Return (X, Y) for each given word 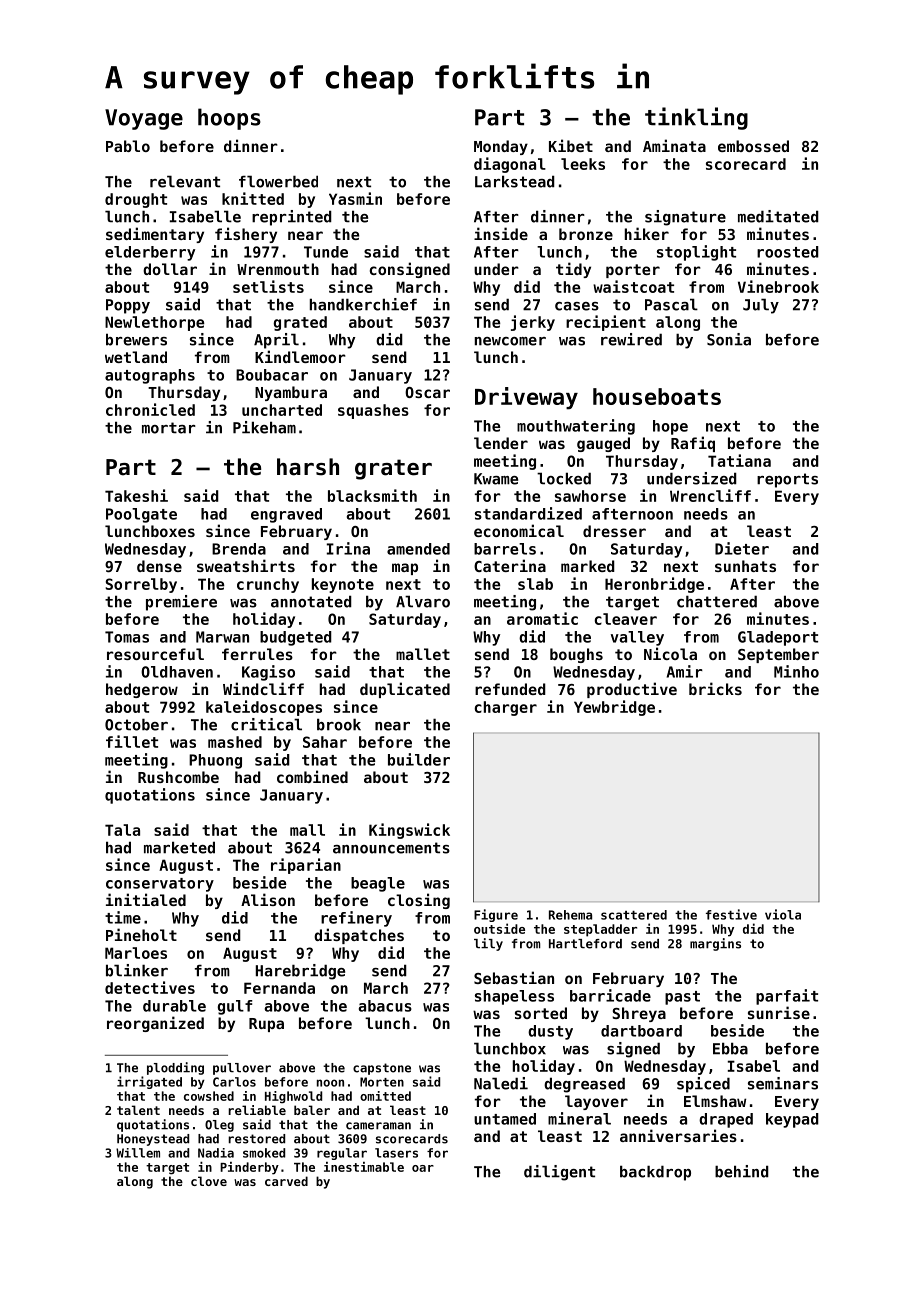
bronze (586, 234)
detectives (150, 987)
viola (783, 914)
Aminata (674, 145)
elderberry (150, 253)
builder (419, 759)
